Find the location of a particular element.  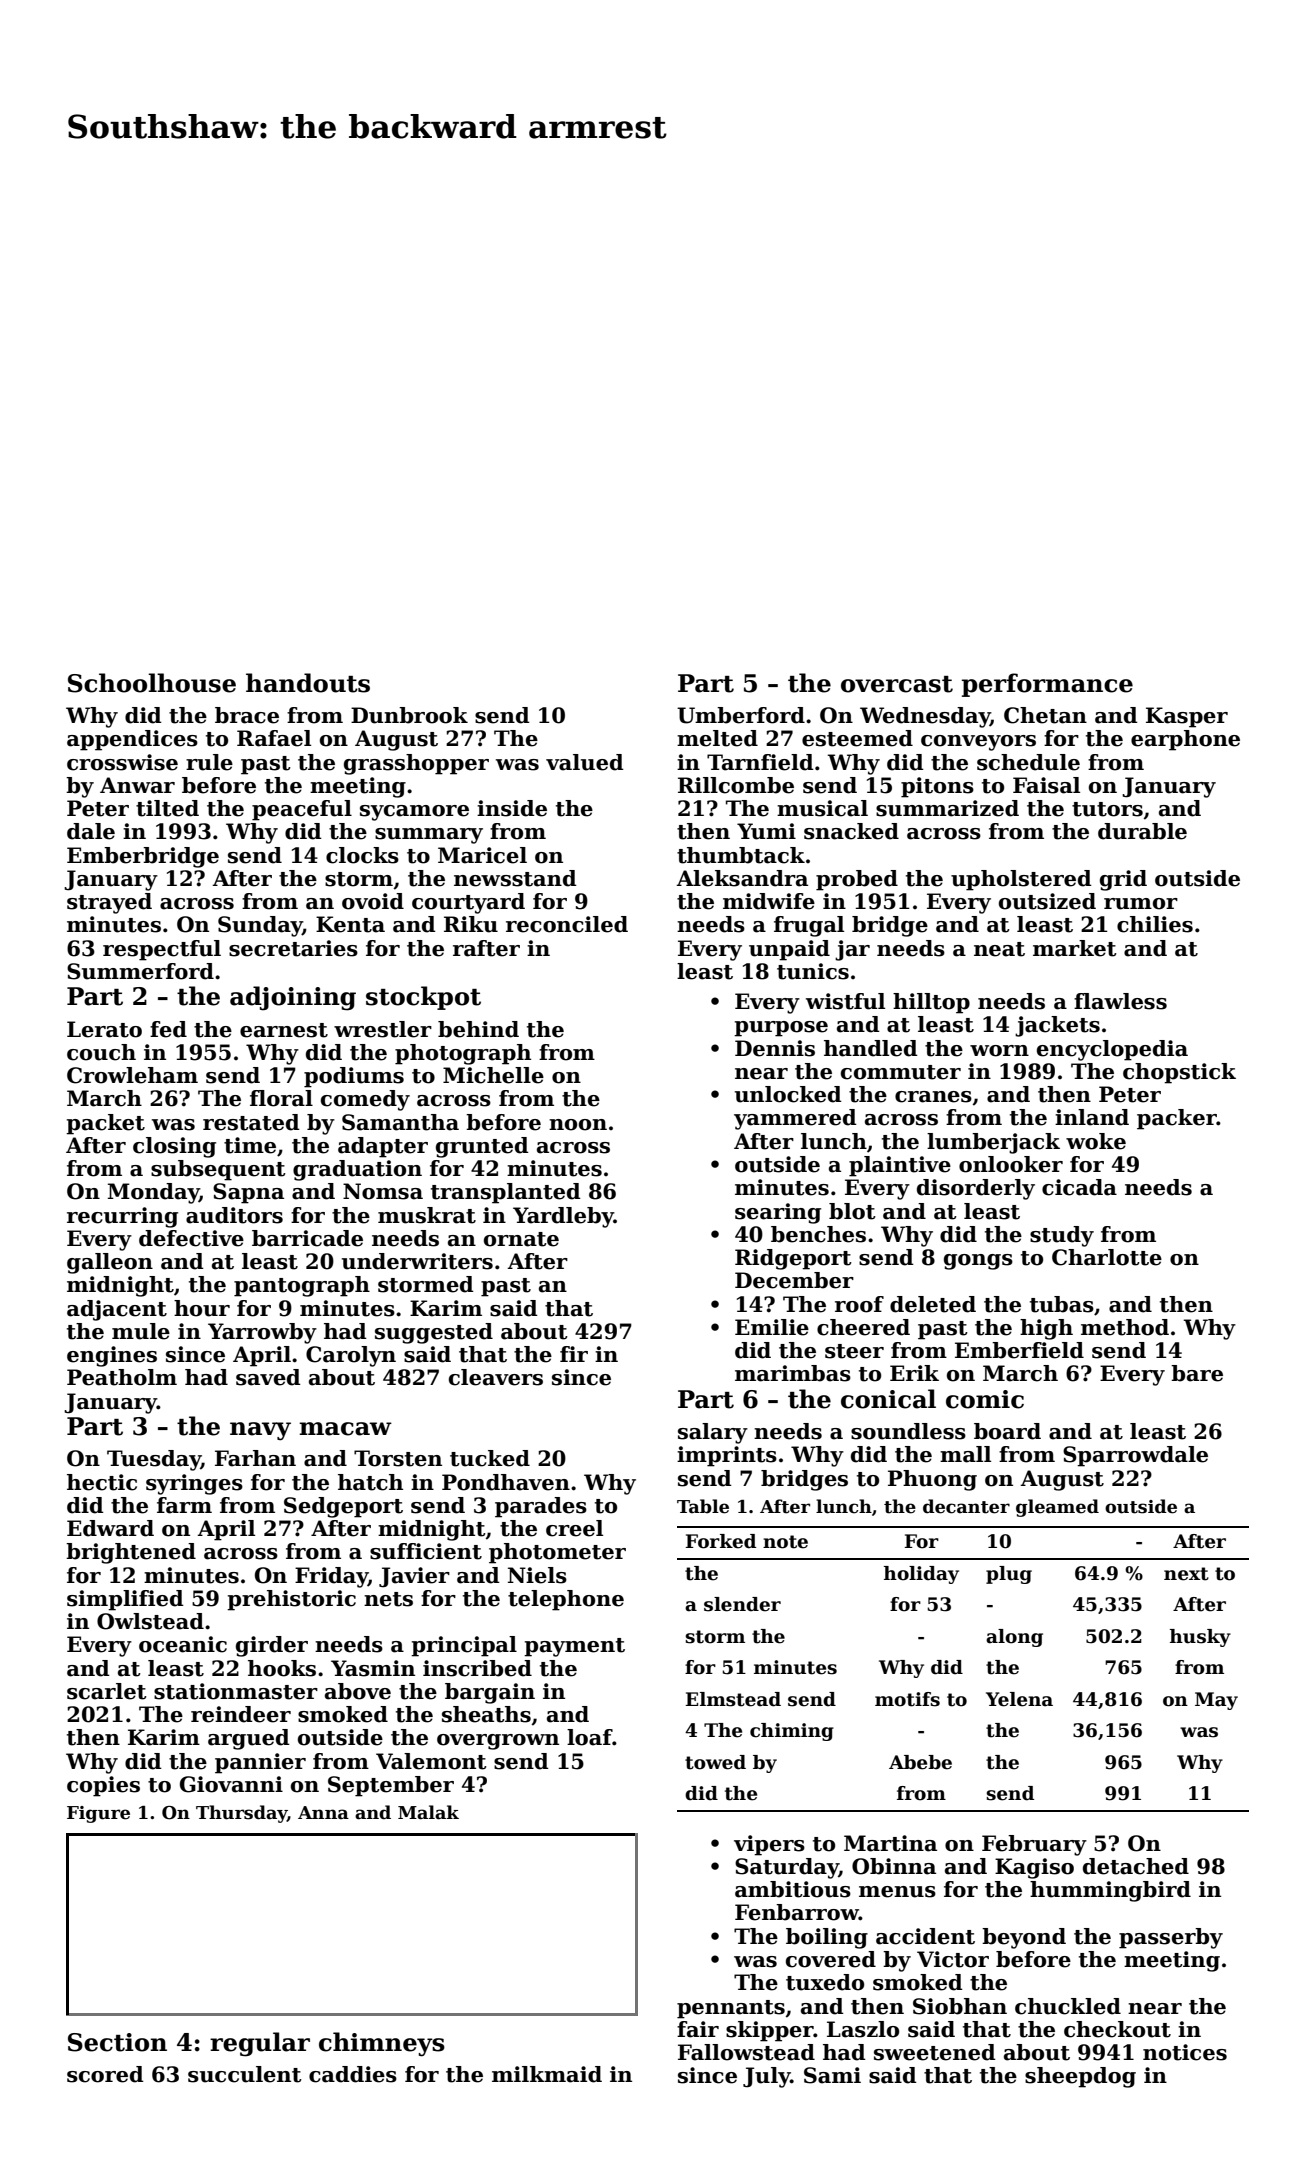

schedule is located at coordinates (1028, 762).
